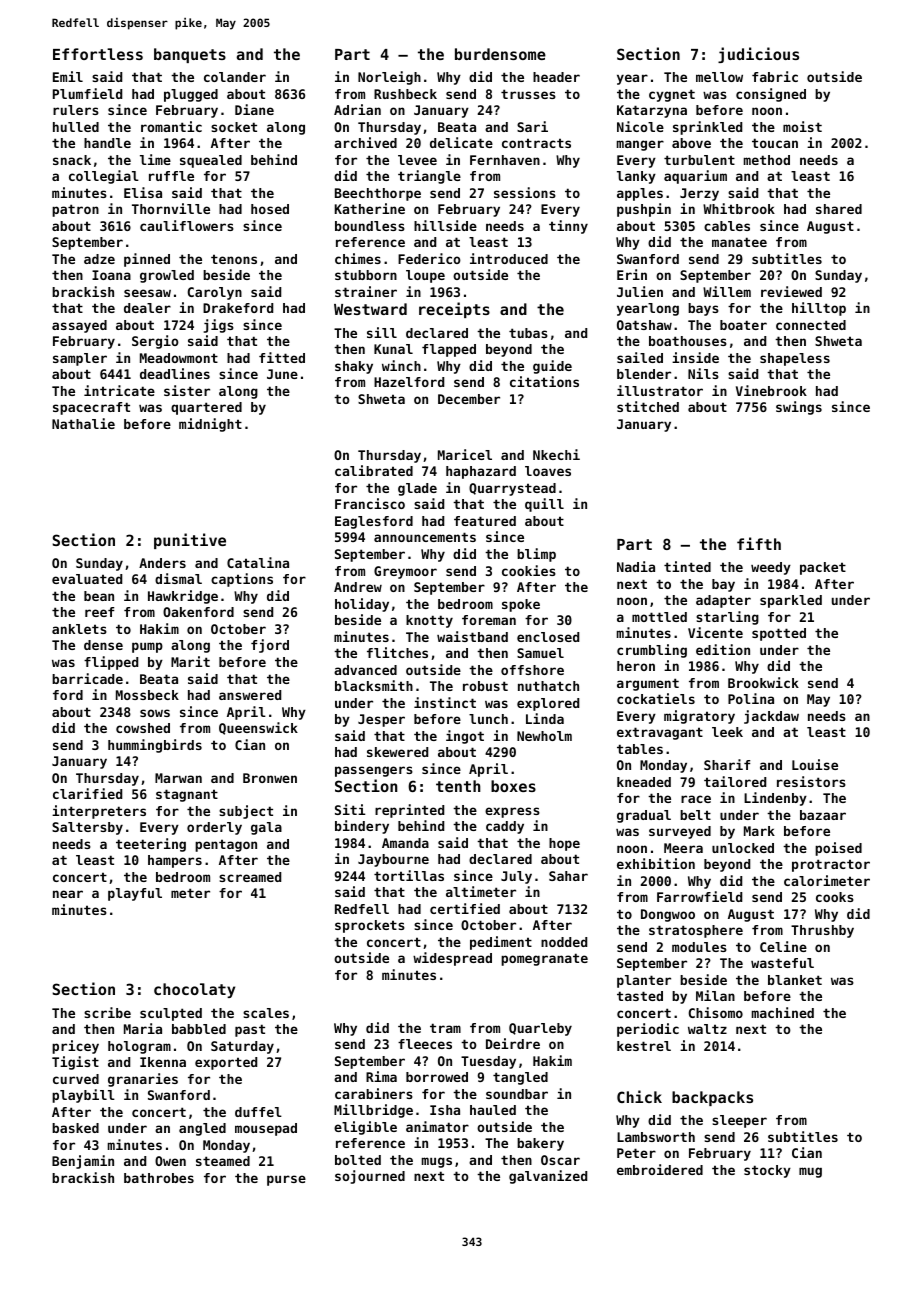 The width and height of the screenshot is (924, 1308). What do you see at coordinates (159, 1178) in the screenshot?
I see `bathrobes` at bounding box center [159, 1178].
